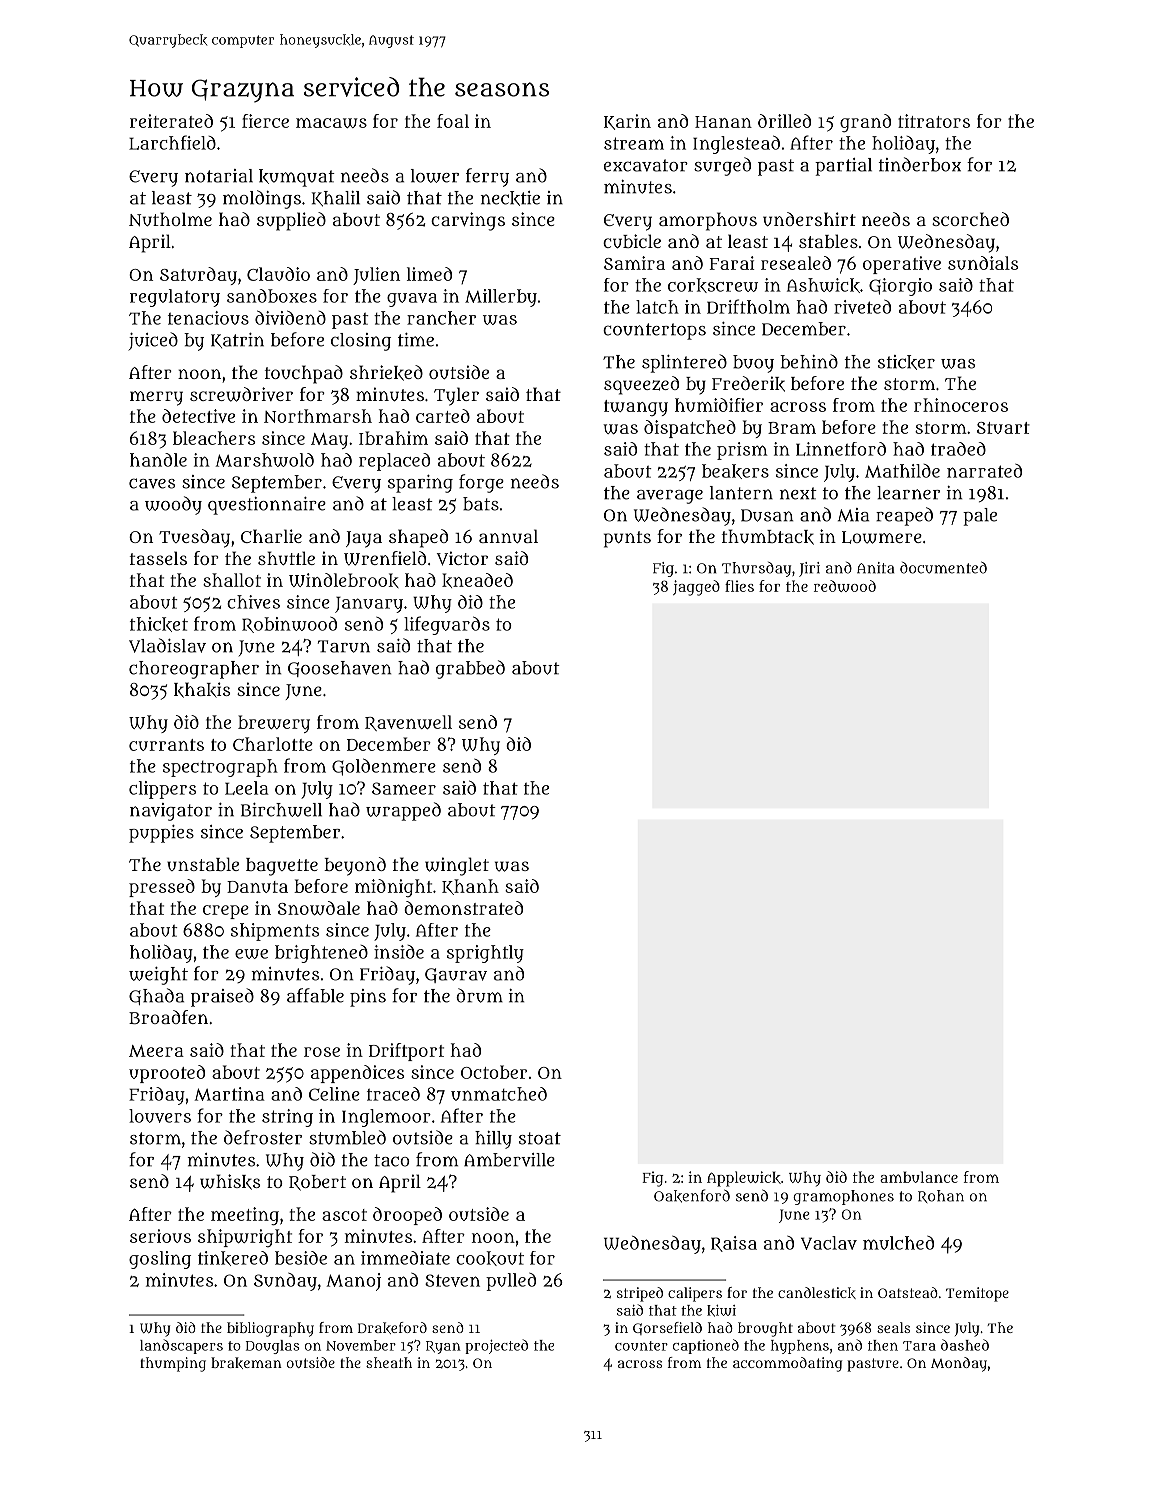 This screenshot has height=1510, width=1167. What do you see at coordinates (470, 887) in the screenshot?
I see `Khanh` at bounding box center [470, 887].
